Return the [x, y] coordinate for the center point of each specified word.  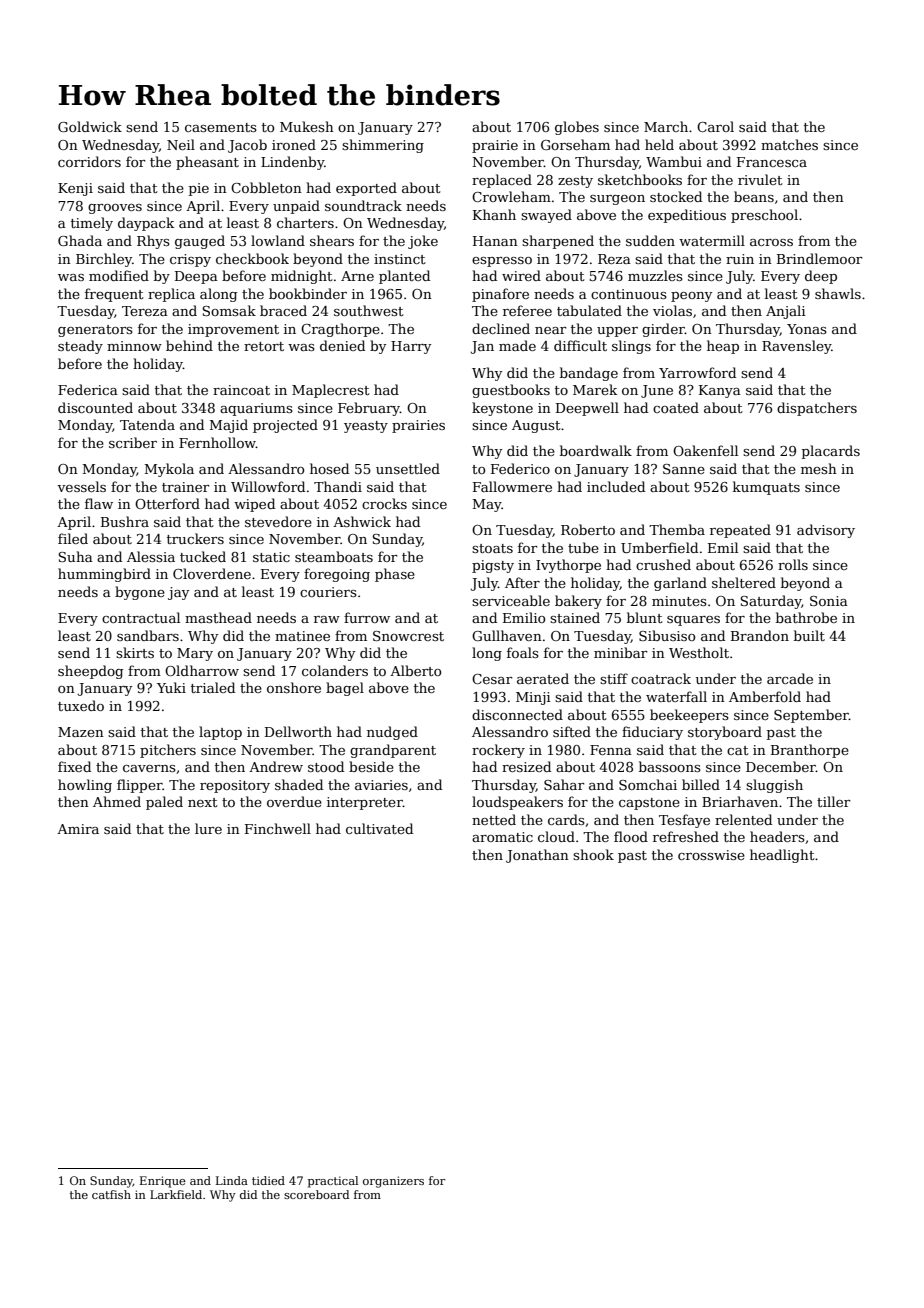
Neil [181, 144]
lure [208, 828]
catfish [111, 1194]
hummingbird [104, 575]
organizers [393, 1182]
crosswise [711, 855]
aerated [543, 678]
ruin [740, 259]
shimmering [383, 146]
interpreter [365, 803]
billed [701, 784]
